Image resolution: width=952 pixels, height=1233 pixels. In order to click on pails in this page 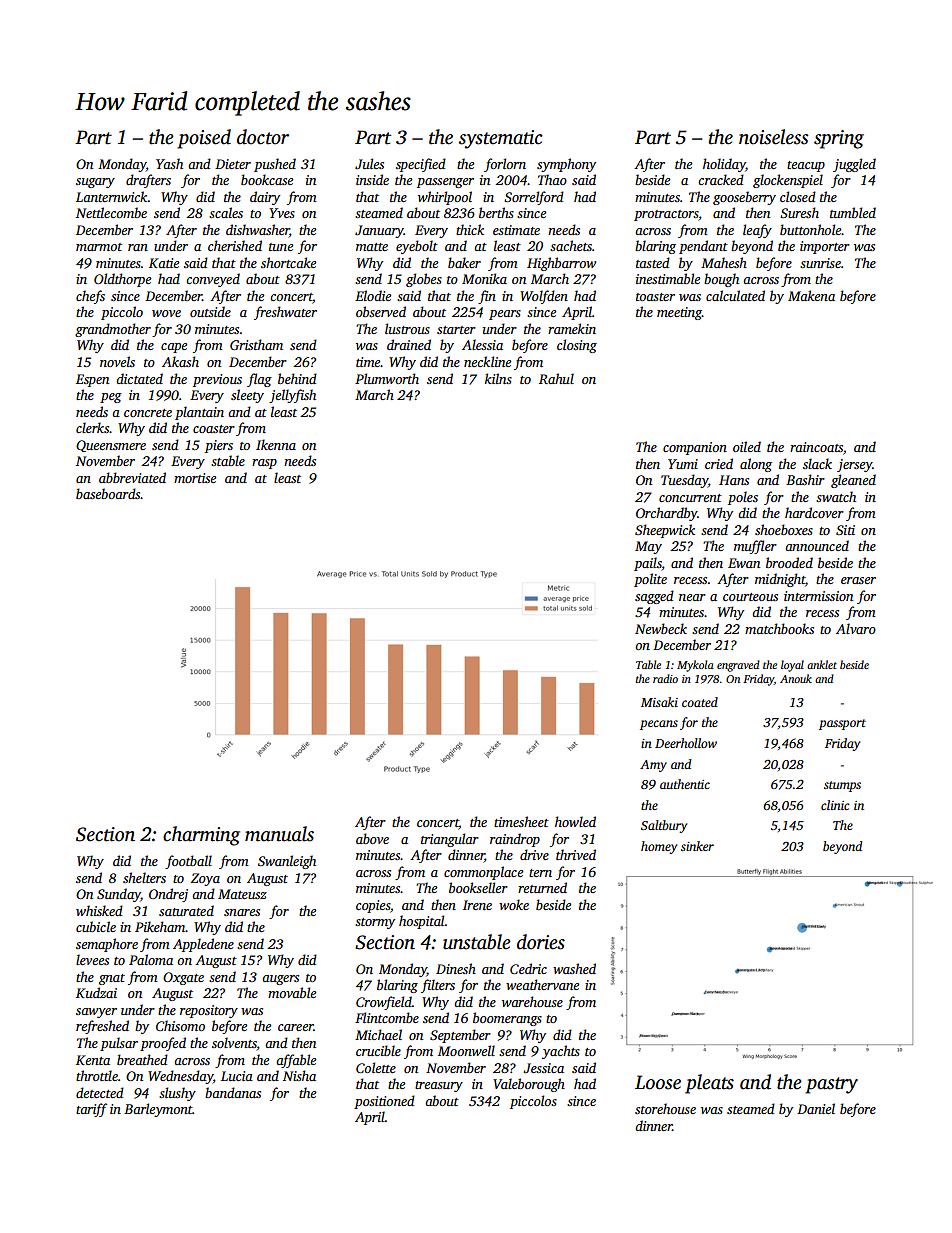, I will do `click(648, 564)`.
